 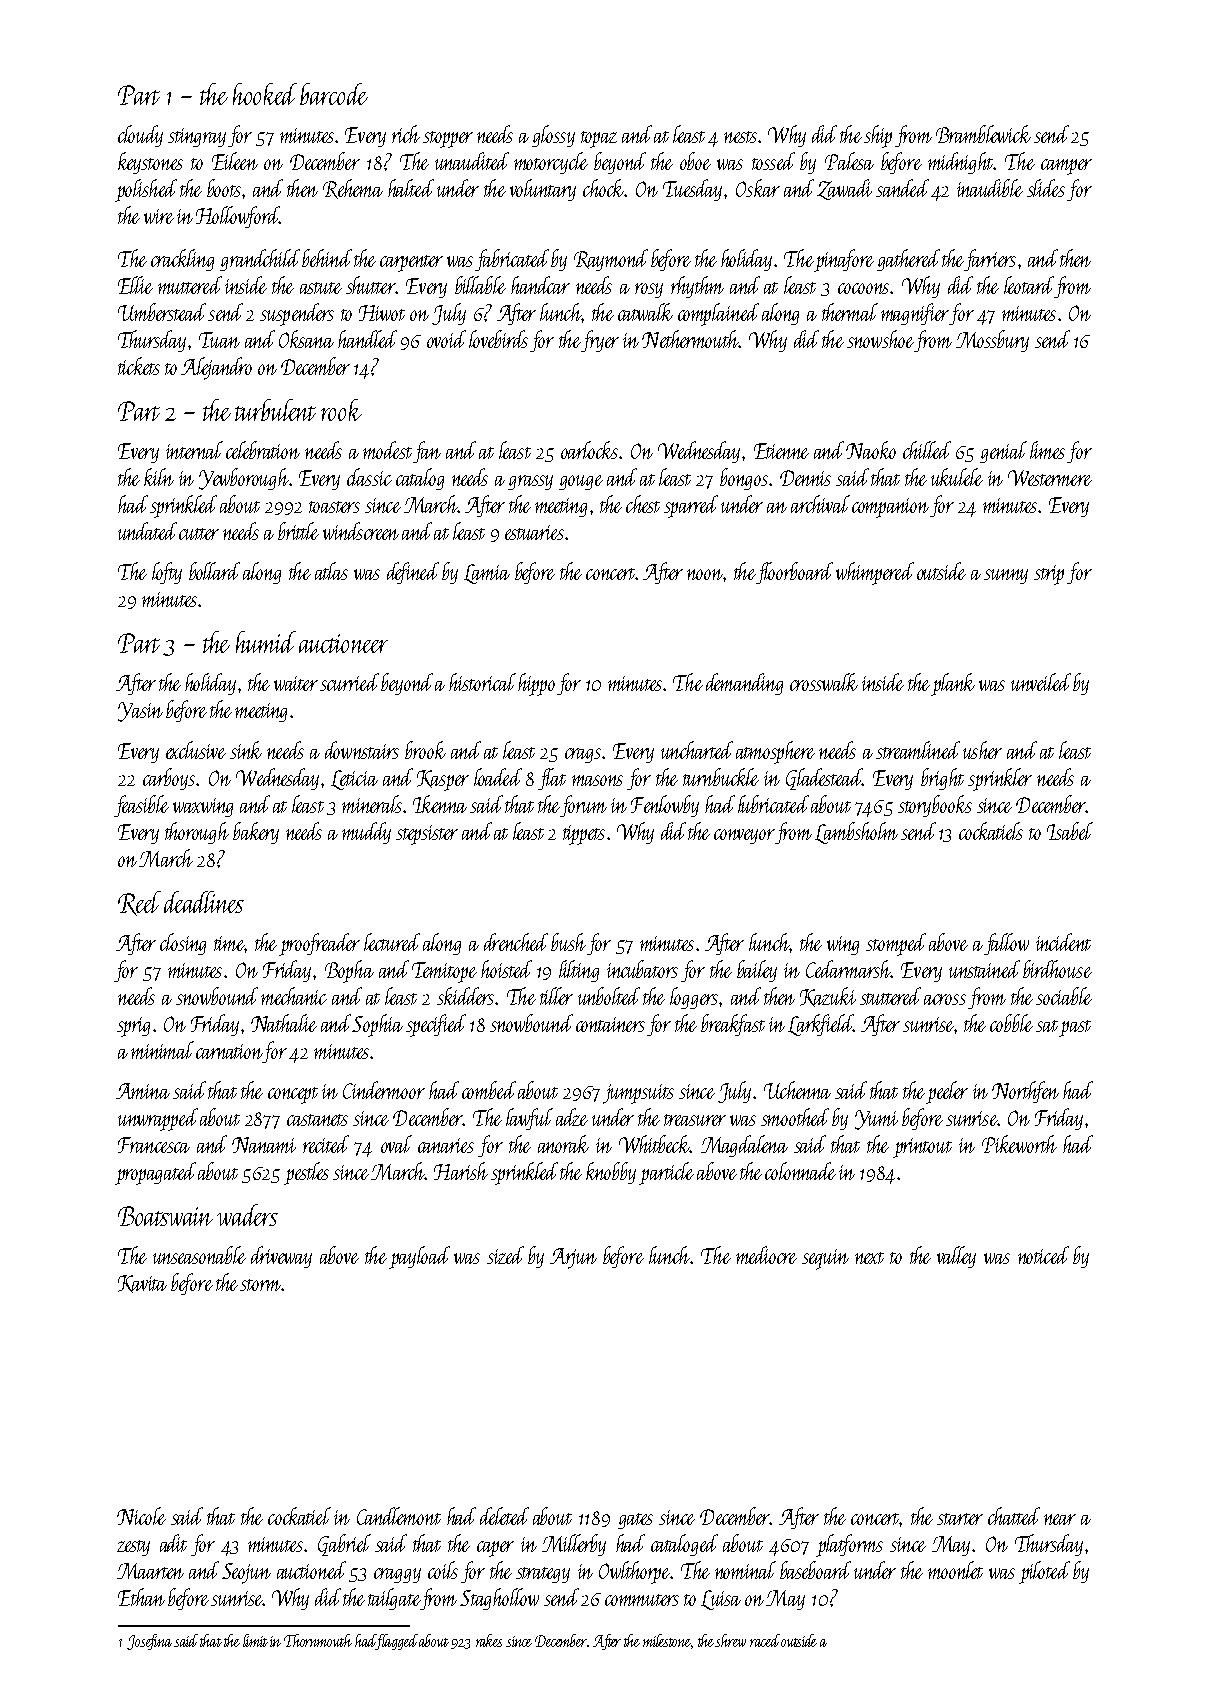 What do you see at coordinates (149, 1642) in the screenshot?
I see `Josefina` at bounding box center [149, 1642].
